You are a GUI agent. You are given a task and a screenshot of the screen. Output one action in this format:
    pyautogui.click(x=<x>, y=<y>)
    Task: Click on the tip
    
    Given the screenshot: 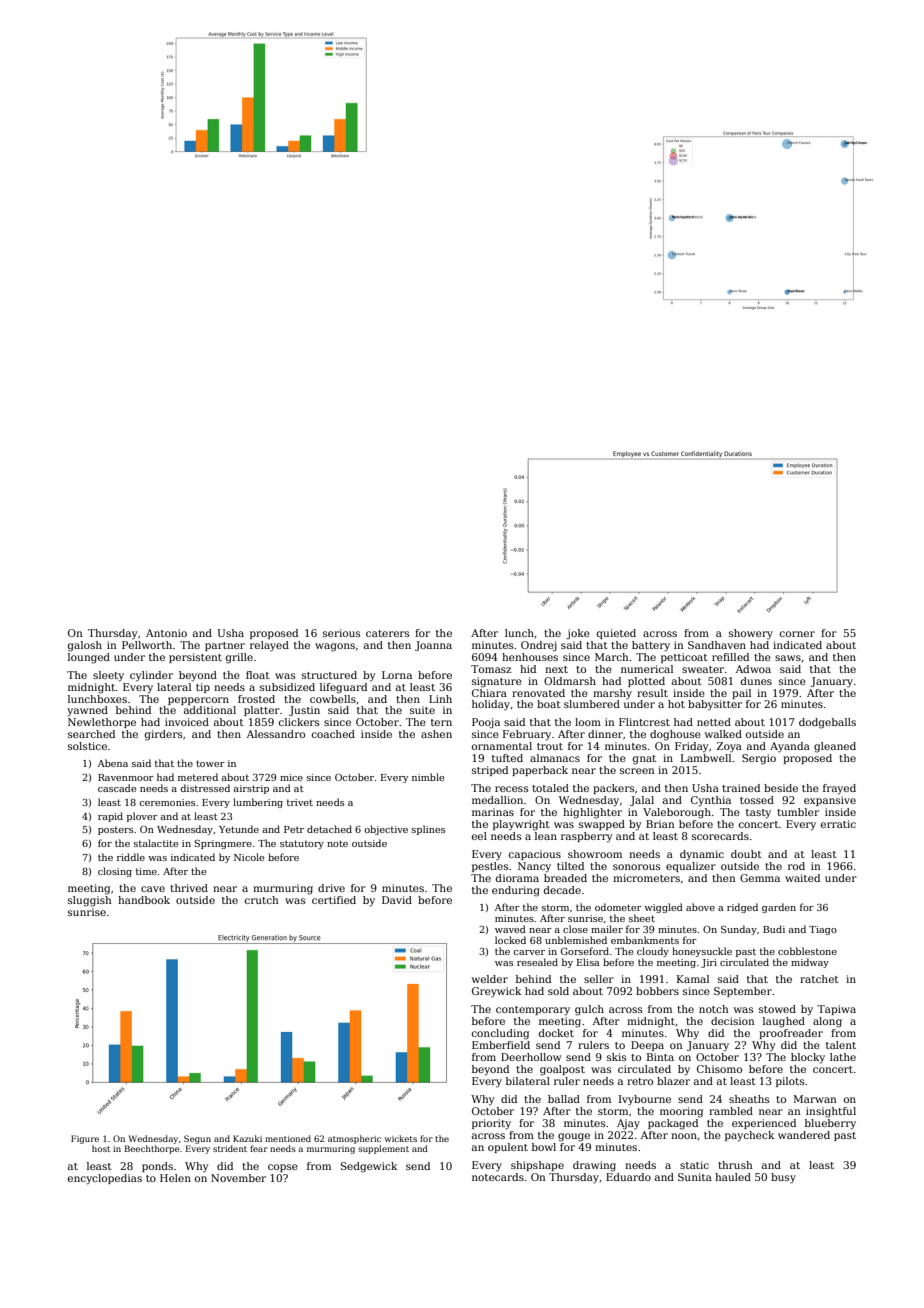 What is the action you would take?
    pyautogui.click(x=203, y=688)
